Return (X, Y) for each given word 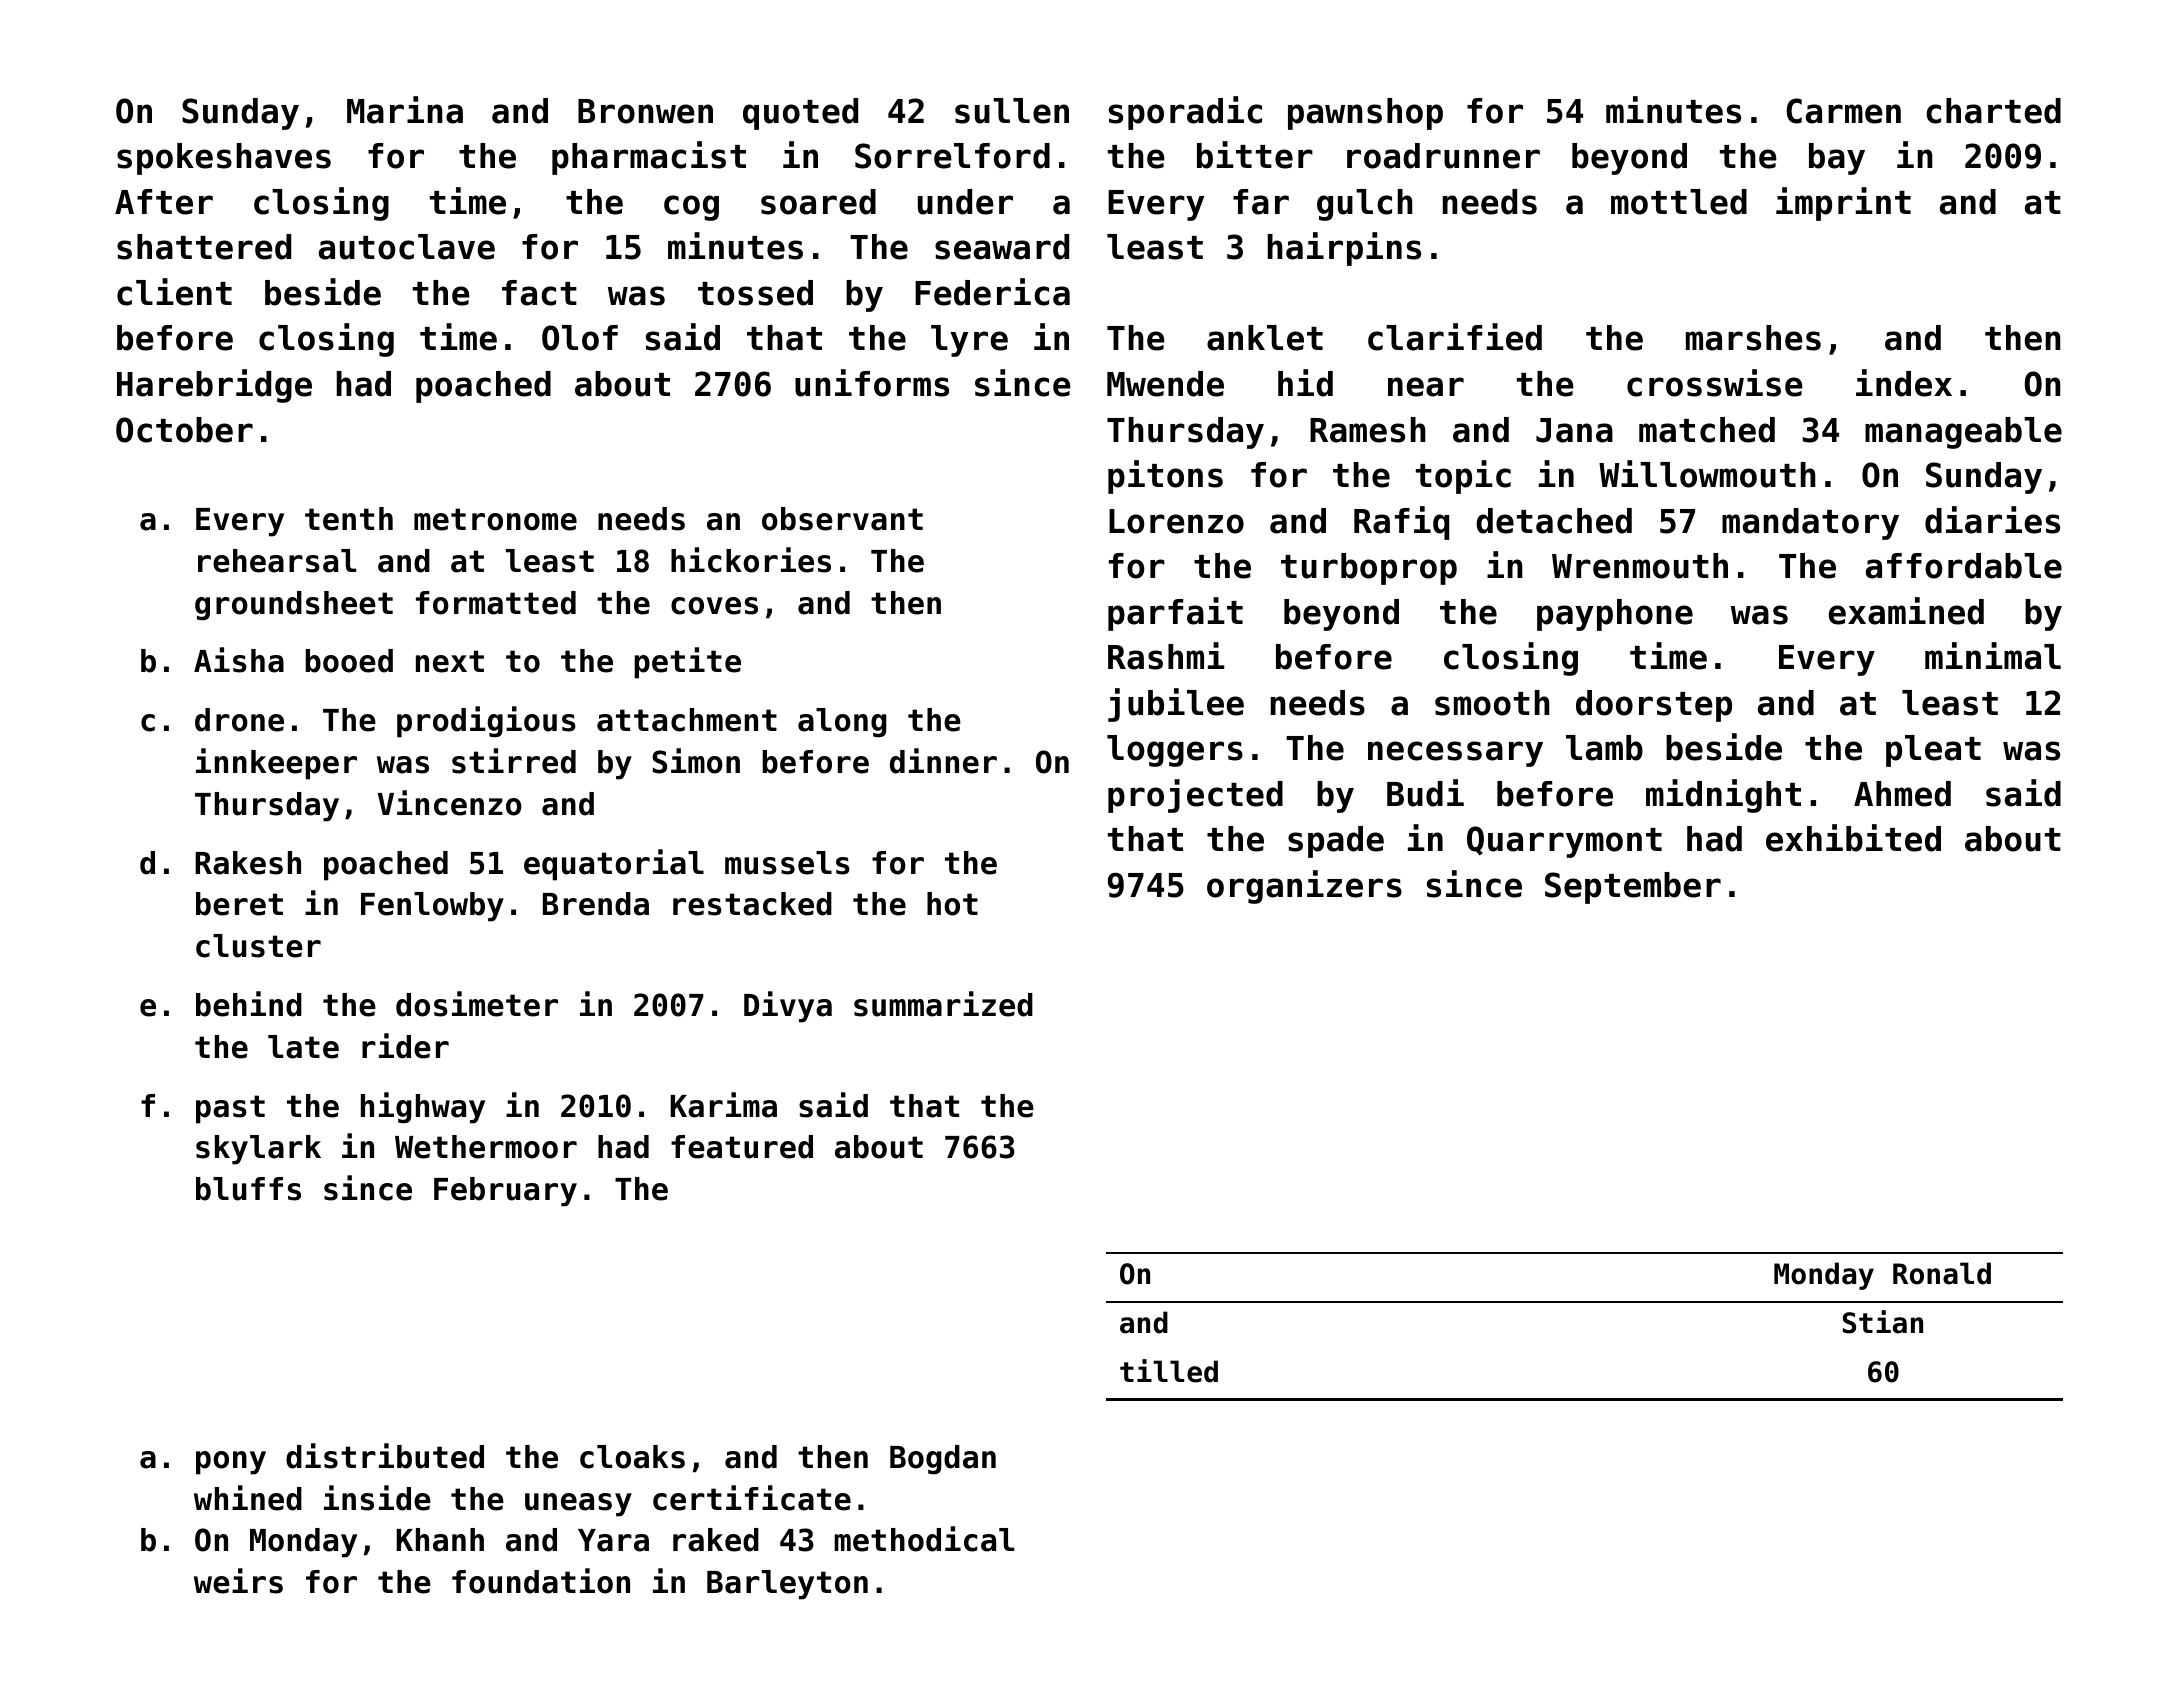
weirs (238, 1581)
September (1633, 888)
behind (249, 1004)
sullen (1012, 111)
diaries (1992, 520)
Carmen (1843, 111)
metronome (495, 519)
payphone (1615, 615)
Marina (405, 110)
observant (842, 519)
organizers (1304, 887)
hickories (751, 560)
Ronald (1942, 1273)
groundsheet (294, 606)
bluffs (248, 1189)
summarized (943, 1004)
